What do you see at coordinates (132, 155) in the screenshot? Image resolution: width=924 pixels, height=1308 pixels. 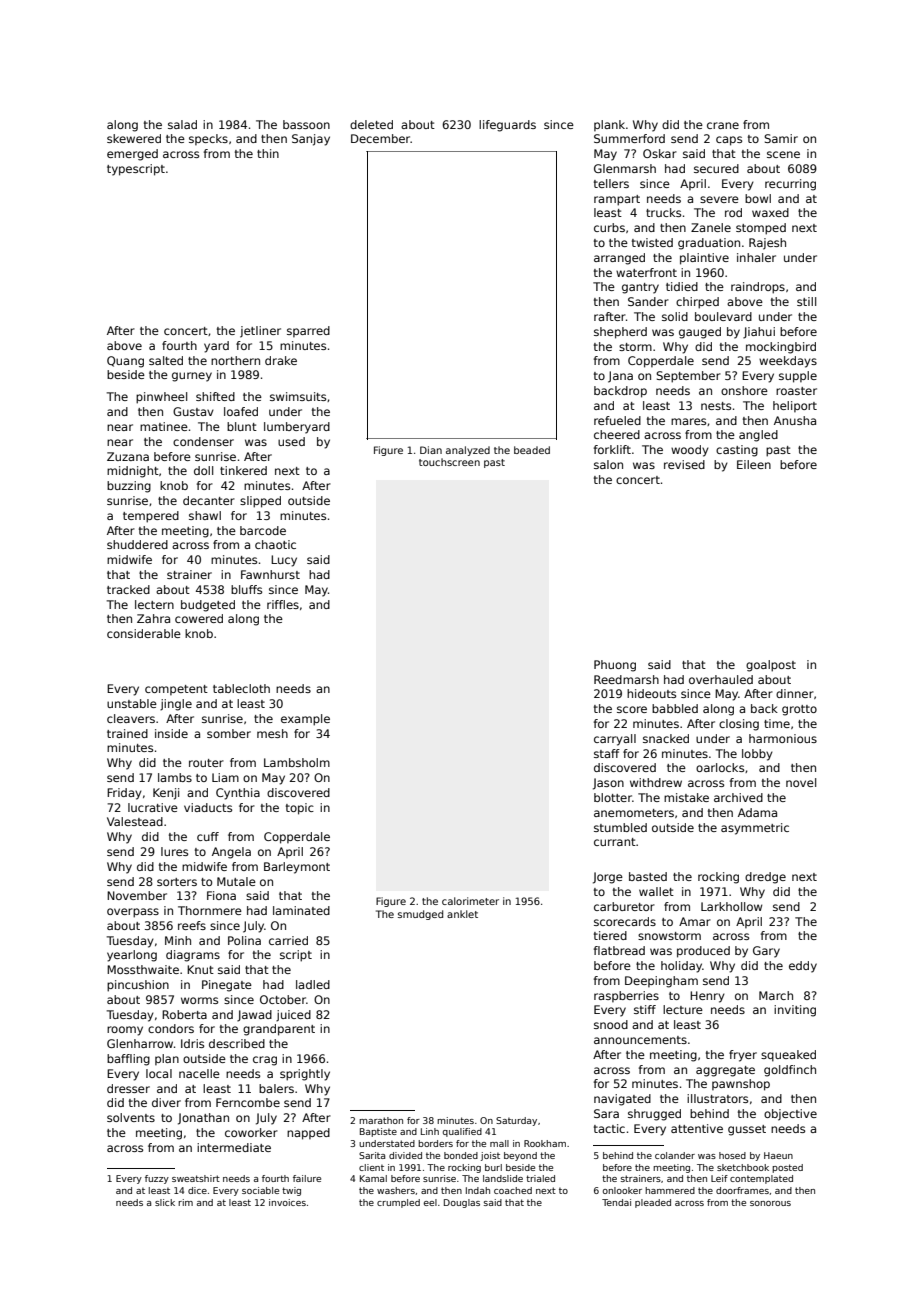 I see `emerged` at bounding box center [132, 155].
